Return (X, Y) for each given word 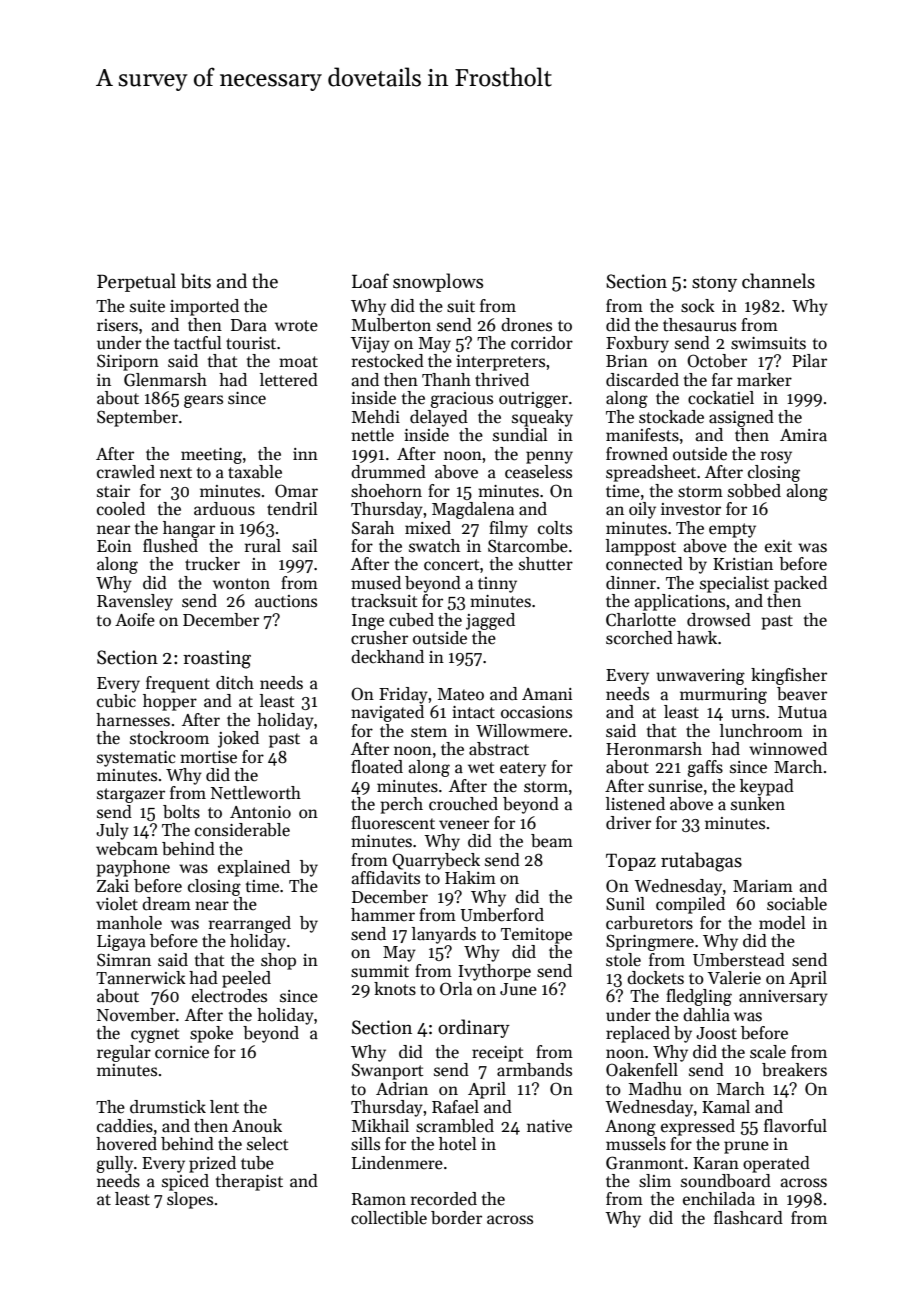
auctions (286, 601)
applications (680, 602)
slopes (190, 1200)
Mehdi (376, 417)
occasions (536, 712)
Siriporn (128, 362)
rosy (776, 457)
